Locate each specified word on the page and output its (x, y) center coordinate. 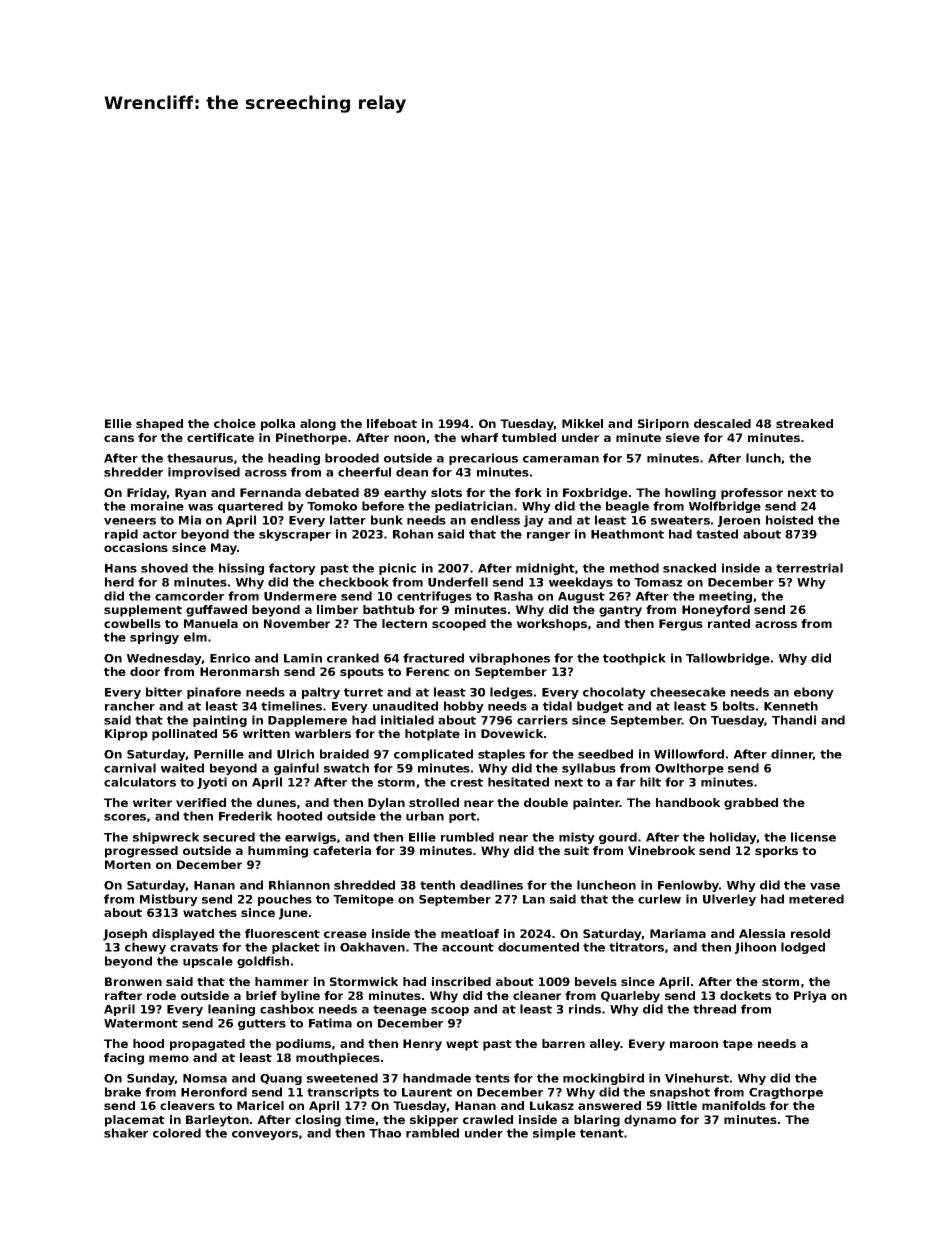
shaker (126, 1133)
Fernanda (270, 492)
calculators (140, 782)
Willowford (689, 754)
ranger (548, 536)
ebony (814, 693)
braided (344, 754)
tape (738, 1045)
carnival (130, 768)
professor (752, 494)
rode (161, 995)
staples (501, 755)
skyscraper (295, 535)
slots (446, 492)
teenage (400, 1010)
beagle (627, 507)
